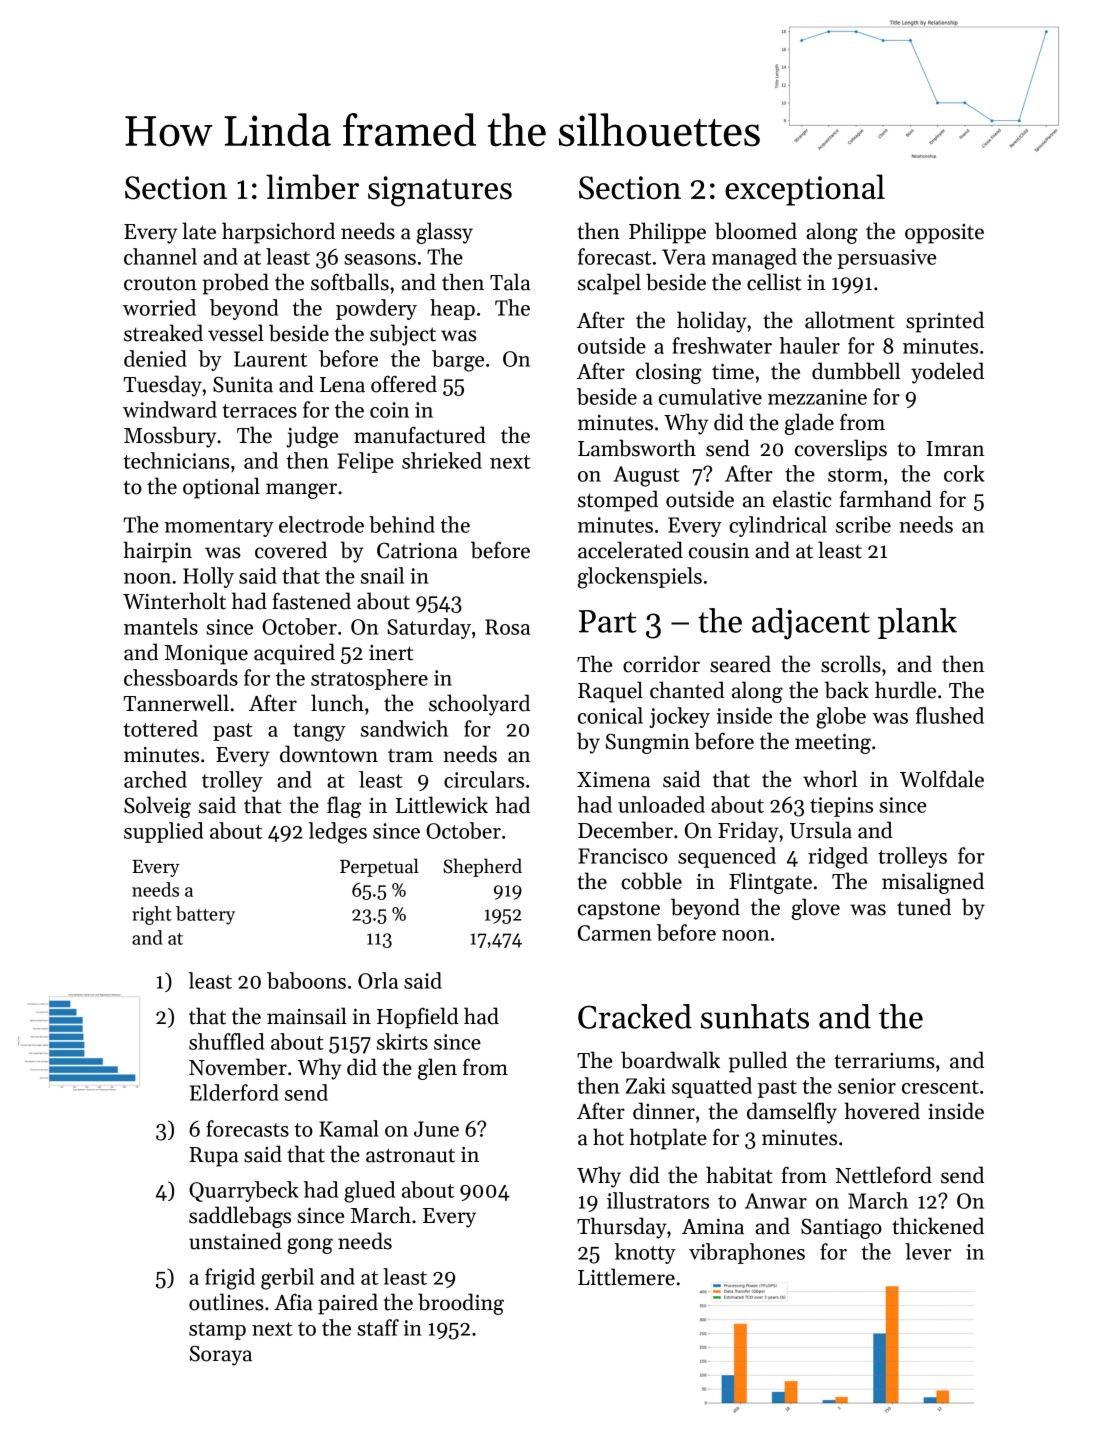 The height and width of the image is (1434, 1108). Describe the element at coordinates (440, 191) in the image. I see `signatures` at that location.
